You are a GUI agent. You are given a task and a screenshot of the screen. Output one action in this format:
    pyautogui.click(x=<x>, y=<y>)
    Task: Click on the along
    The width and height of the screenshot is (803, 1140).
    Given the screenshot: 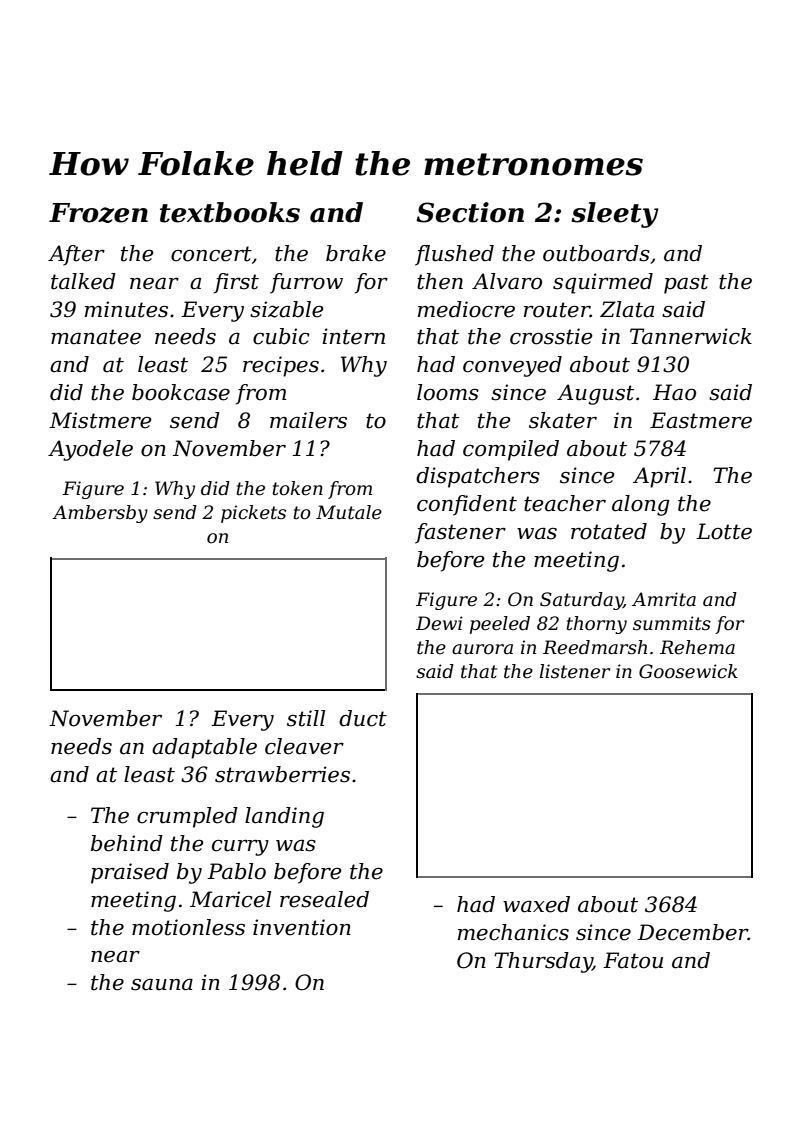 What is the action you would take?
    pyautogui.click(x=641, y=505)
